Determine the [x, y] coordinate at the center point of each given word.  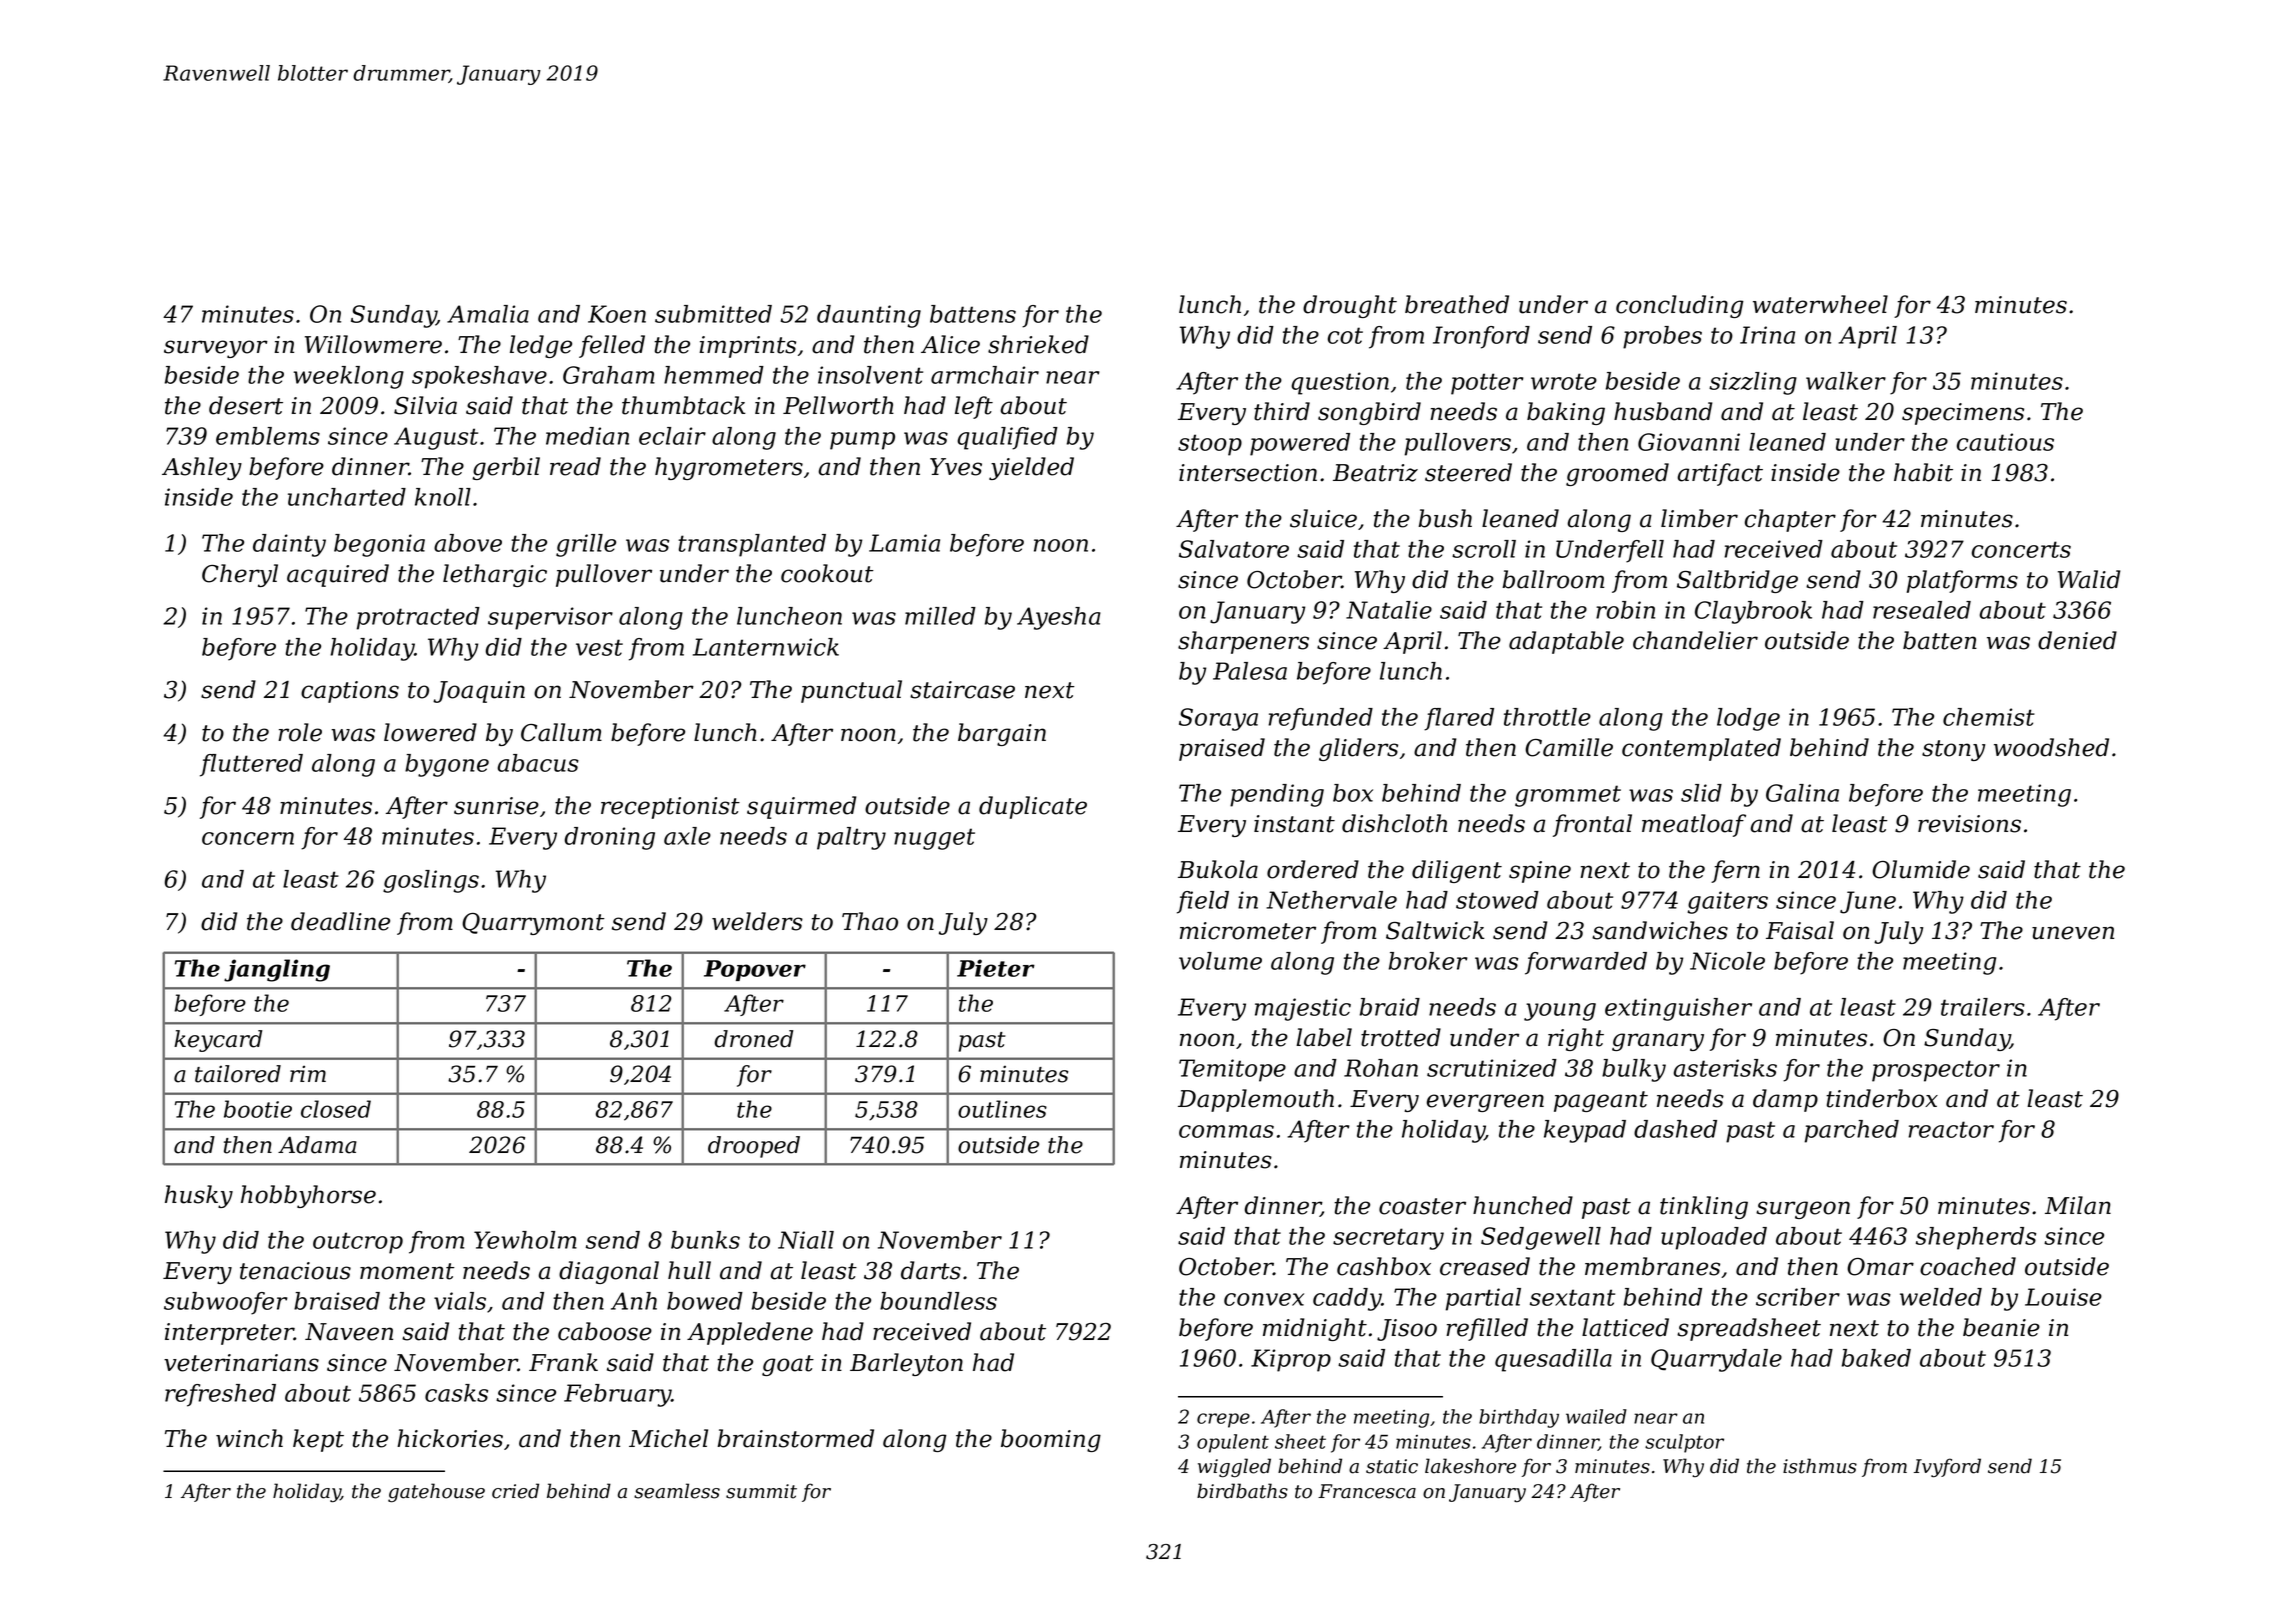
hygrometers [729, 468]
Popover [755, 970]
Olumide [1921, 869]
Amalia [488, 314]
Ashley [202, 468]
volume [1220, 961]
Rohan [1381, 1068]
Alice [950, 344]
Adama [317, 1145]
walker [1846, 381]
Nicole [1727, 961]
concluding [1680, 306]
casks [456, 1393]
